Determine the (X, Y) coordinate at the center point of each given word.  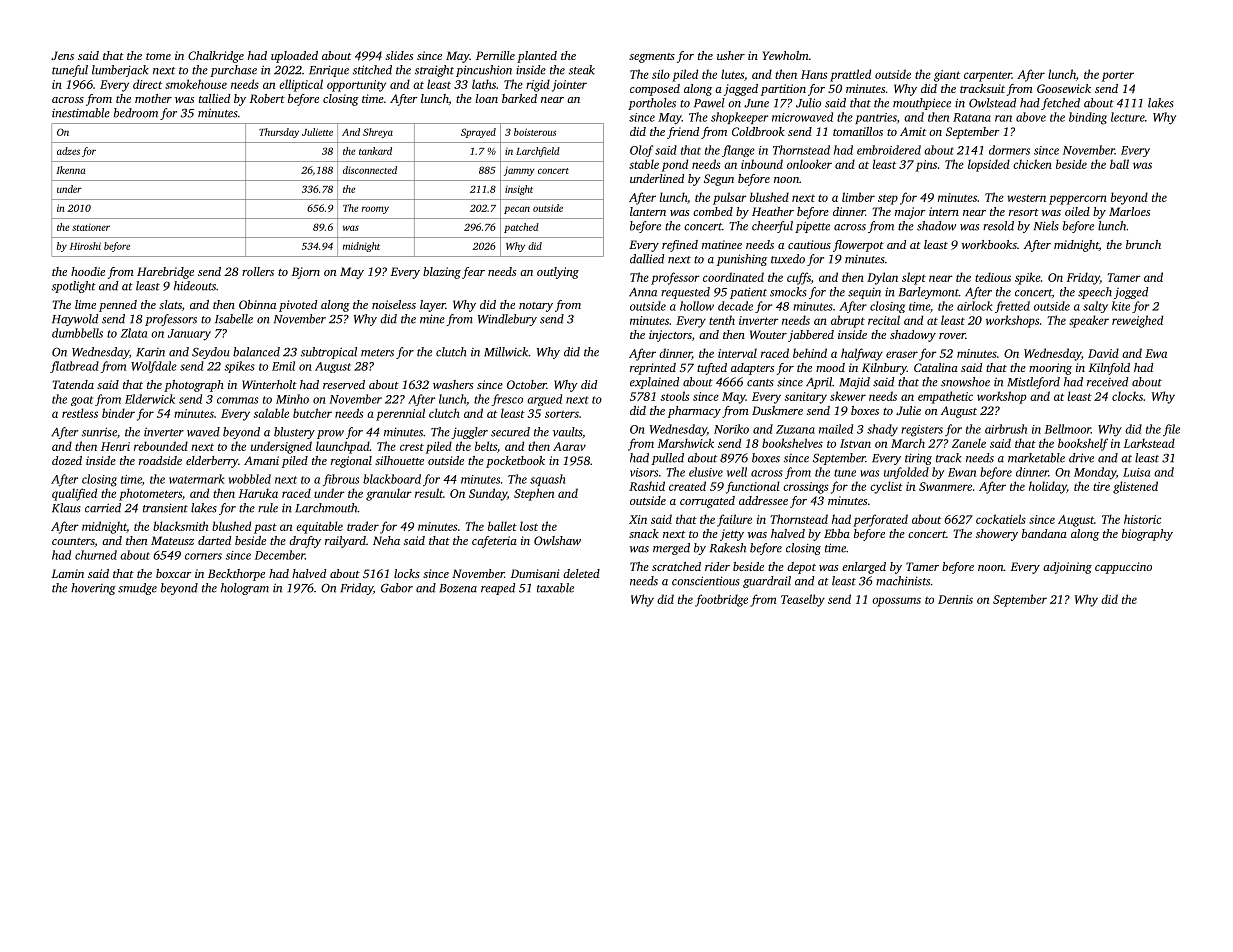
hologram (245, 589)
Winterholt (269, 384)
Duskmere (777, 410)
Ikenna (70, 170)
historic (1142, 519)
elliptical (301, 85)
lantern (648, 211)
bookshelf (1083, 444)
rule (268, 508)
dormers (1009, 150)
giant (947, 76)
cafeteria (494, 542)
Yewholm (786, 55)
